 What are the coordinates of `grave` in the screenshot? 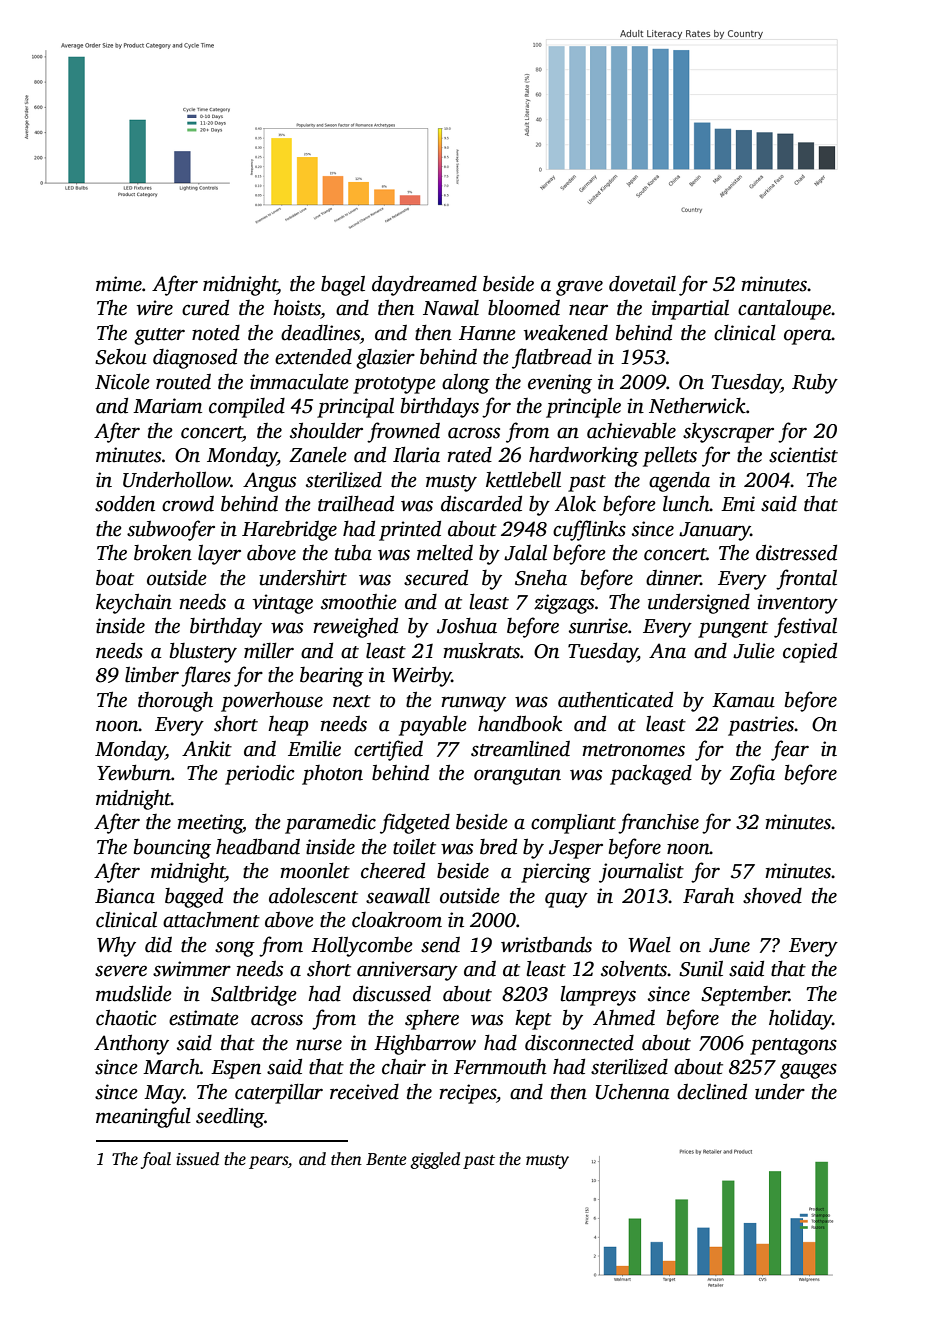 It's located at (579, 288).
